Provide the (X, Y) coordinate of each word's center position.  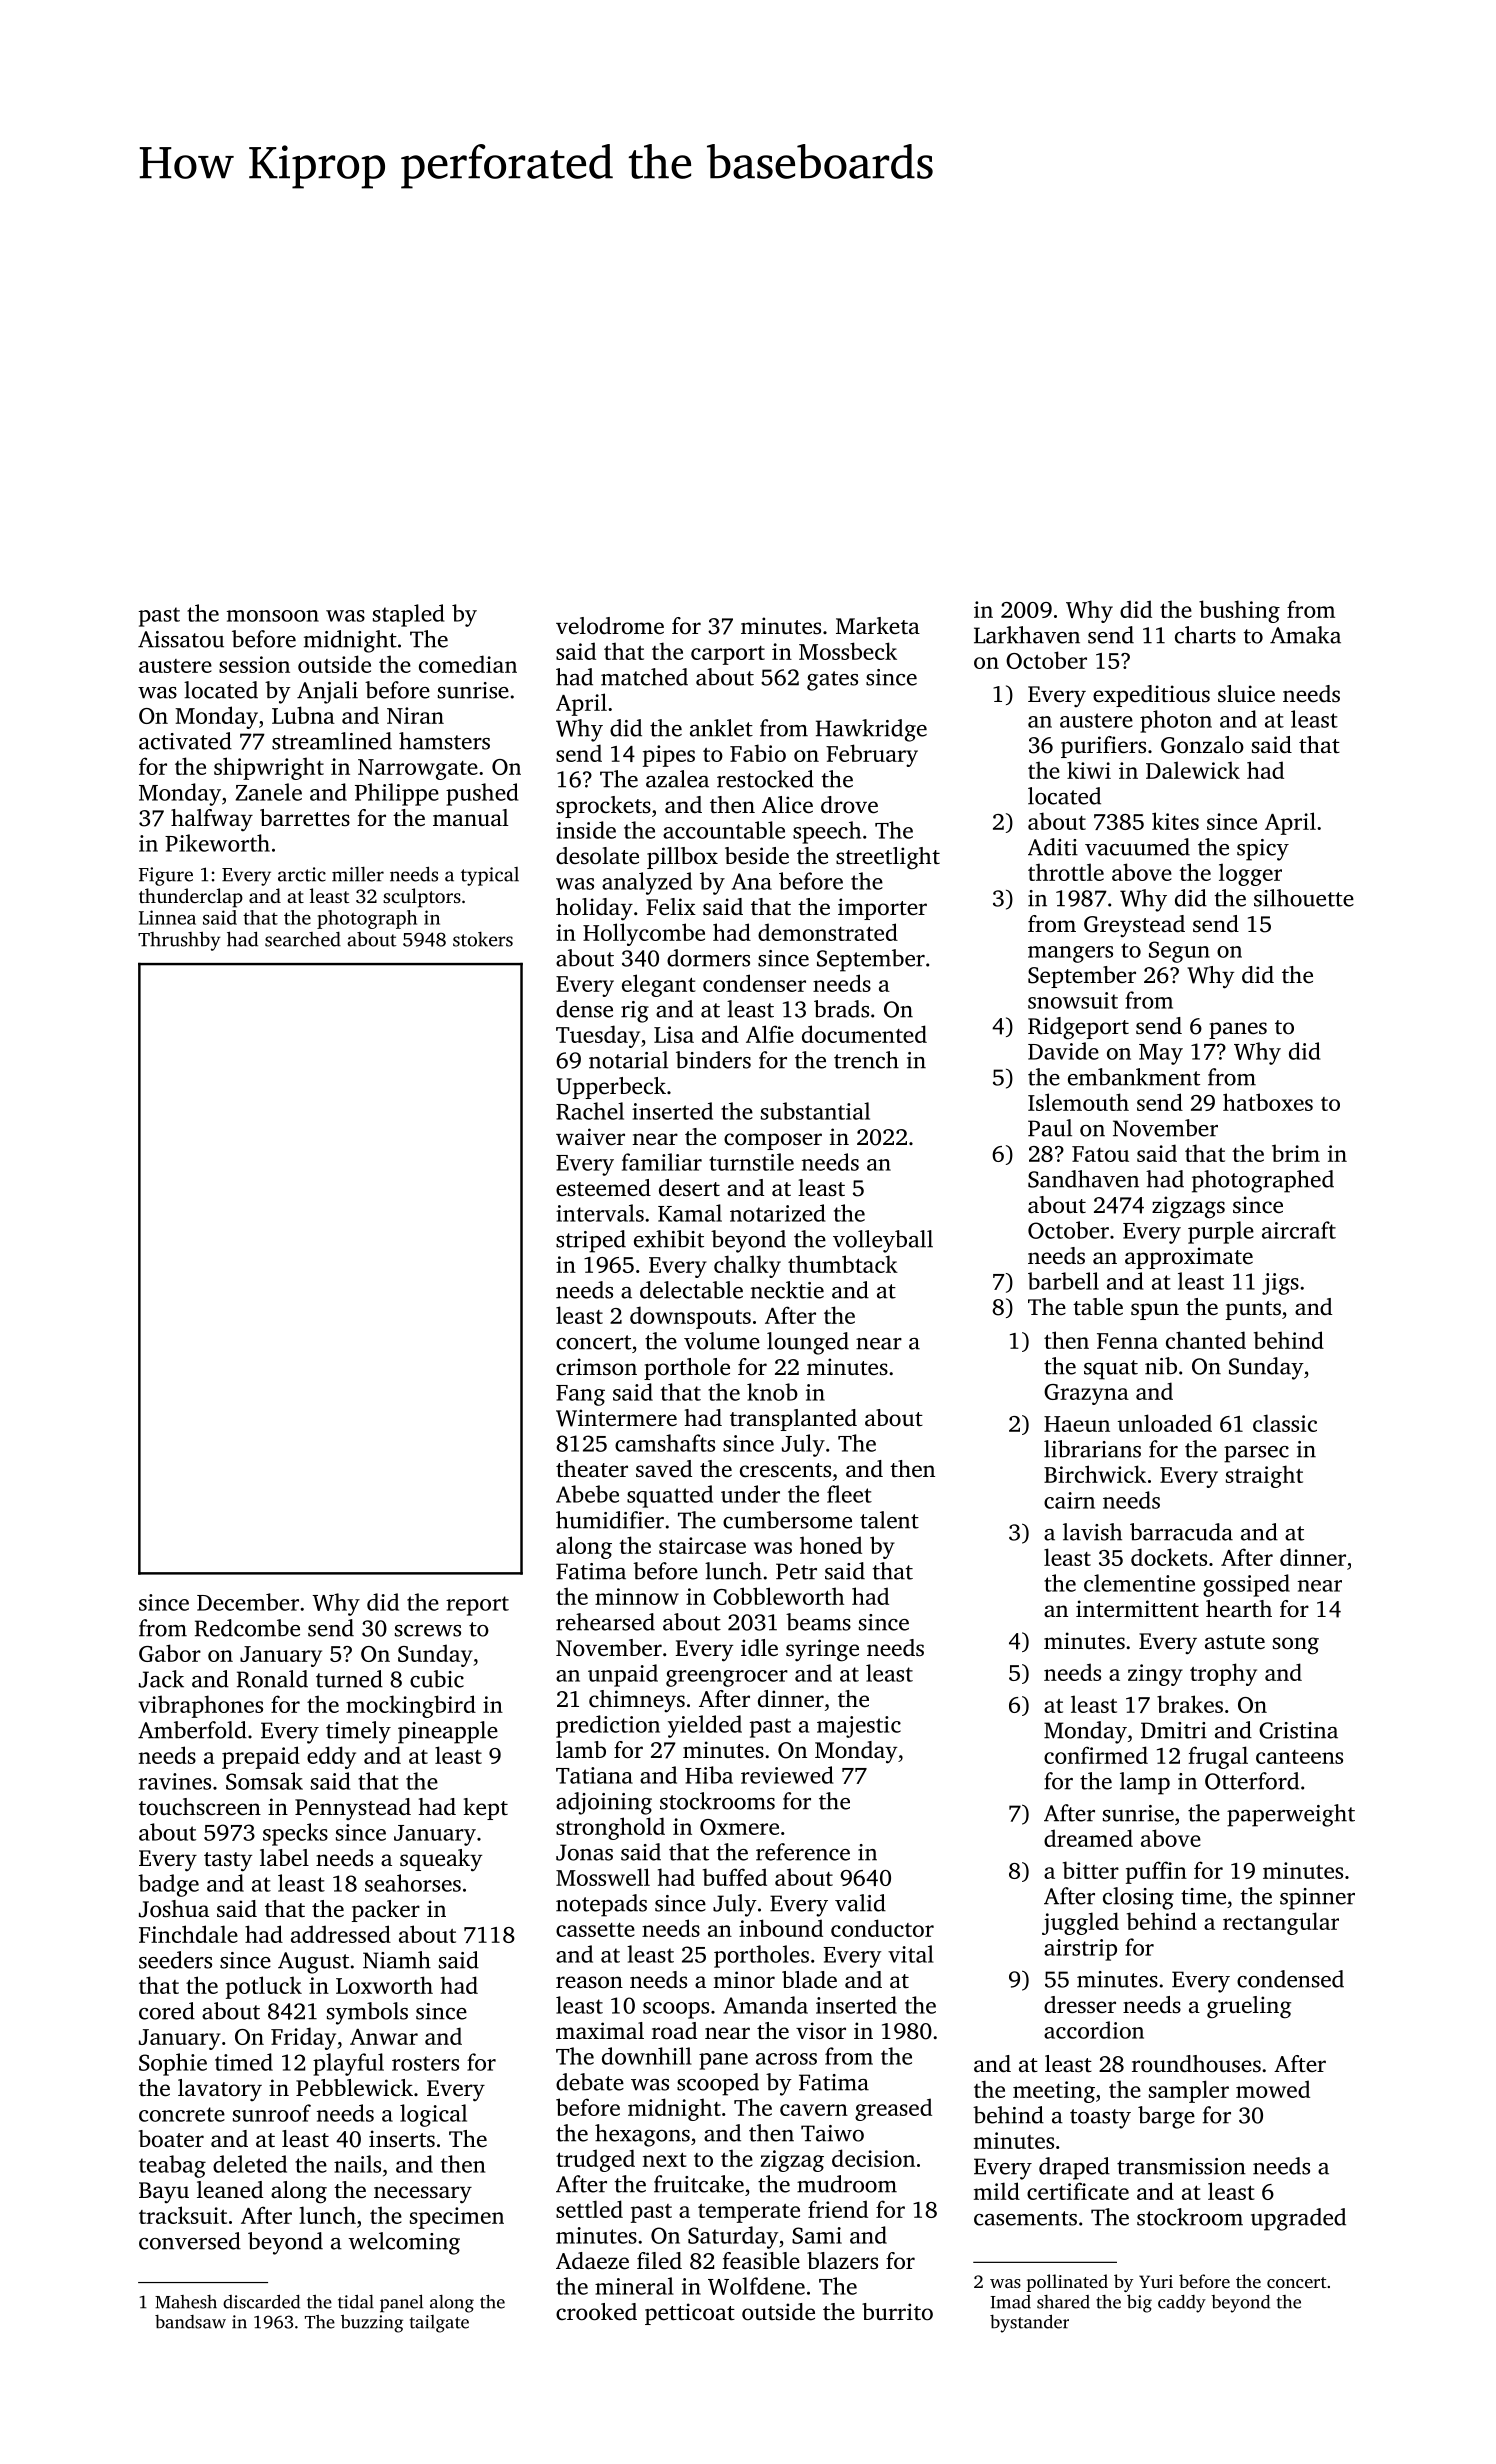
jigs (1280, 1284)
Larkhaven (1027, 635)
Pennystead (353, 1809)
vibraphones (200, 1706)
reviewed (787, 1775)
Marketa (878, 625)
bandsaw (190, 2322)
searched (303, 939)
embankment (1134, 1077)
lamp (1145, 1783)
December (248, 1602)
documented (864, 1034)
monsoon (273, 616)
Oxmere (739, 1827)
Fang (580, 1395)
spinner (1317, 1899)
